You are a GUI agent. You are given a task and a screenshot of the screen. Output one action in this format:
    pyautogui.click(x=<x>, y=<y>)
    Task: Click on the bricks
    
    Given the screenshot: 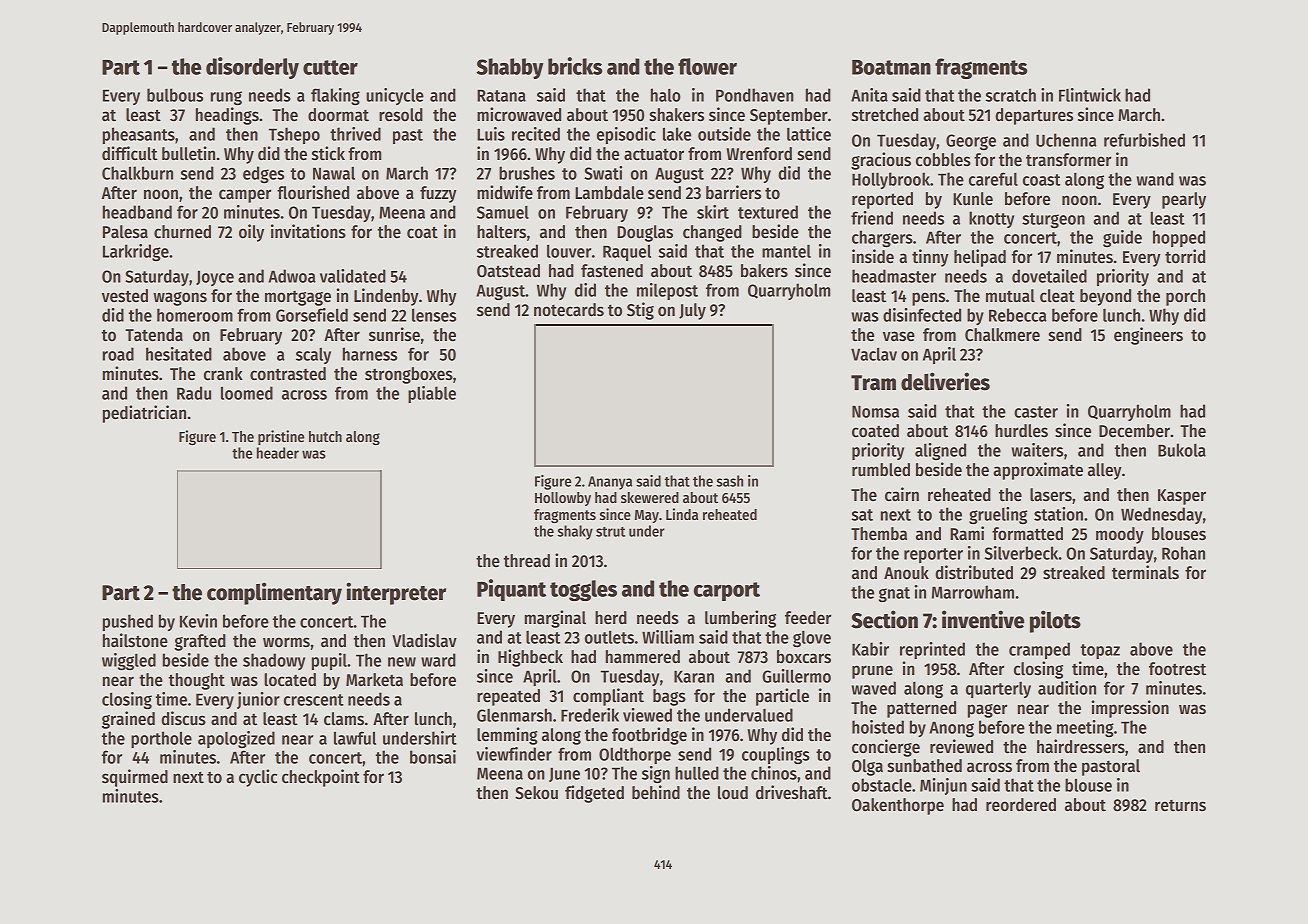 What is the action you would take?
    pyautogui.click(x=575, y=66)
